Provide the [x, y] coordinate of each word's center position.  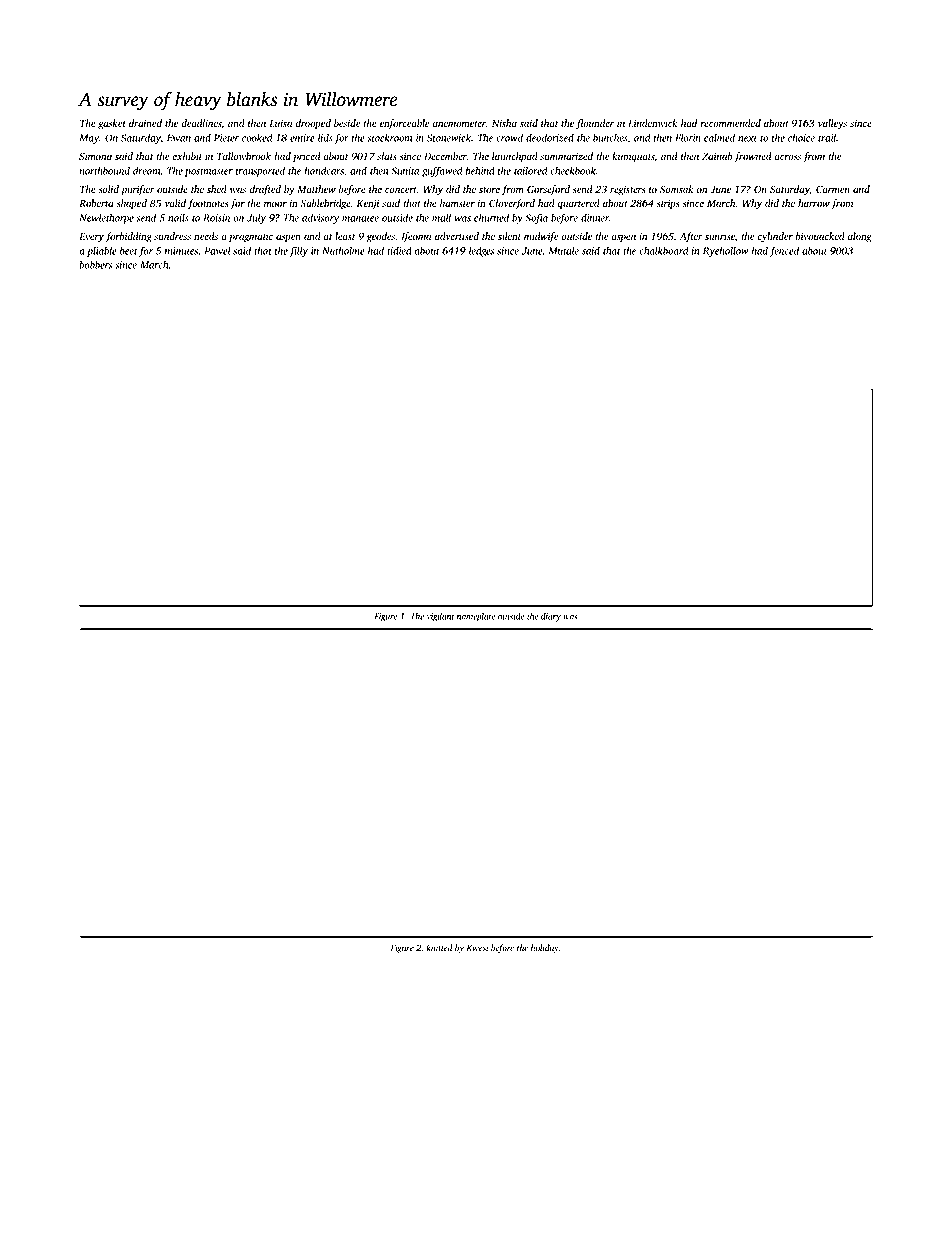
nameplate [476, 617]
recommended [730, 123]
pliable [102, 251]
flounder [595, 124]
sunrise [720, 236]
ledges [481, 251]
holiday [545, 948]
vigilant [440, 617]
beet [129, 250]
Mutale [563, 250]
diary [551, 617]
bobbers [95, 264]
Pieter [226, 138]
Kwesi [477, 947]
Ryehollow [726, 251]
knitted [439, 947]
